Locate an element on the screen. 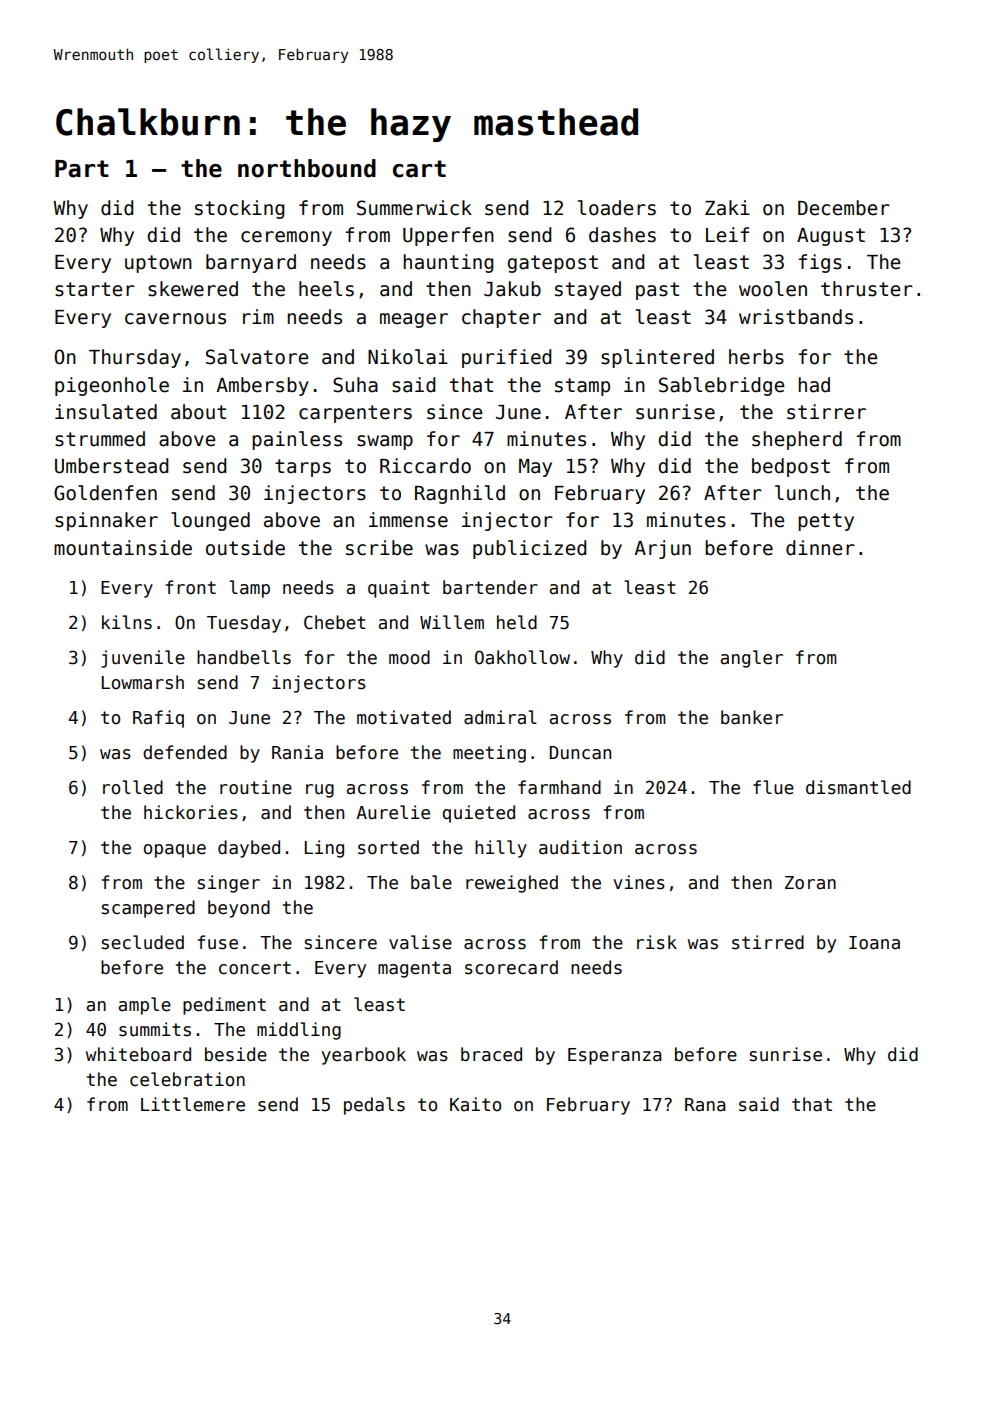  December is located at coordinates (844, 208).
